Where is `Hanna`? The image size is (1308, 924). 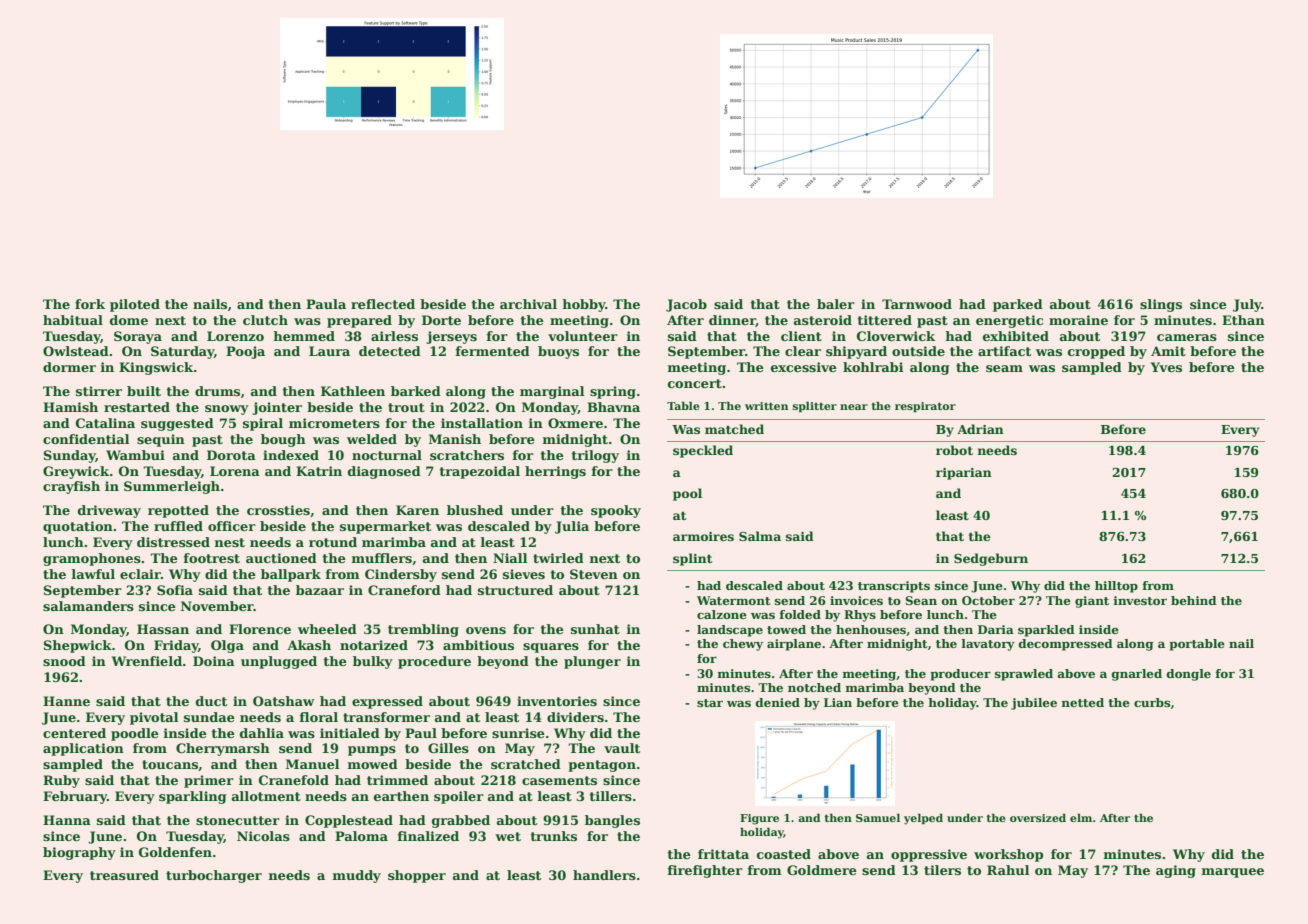
Hanna is located at coordinates (67, 820).
